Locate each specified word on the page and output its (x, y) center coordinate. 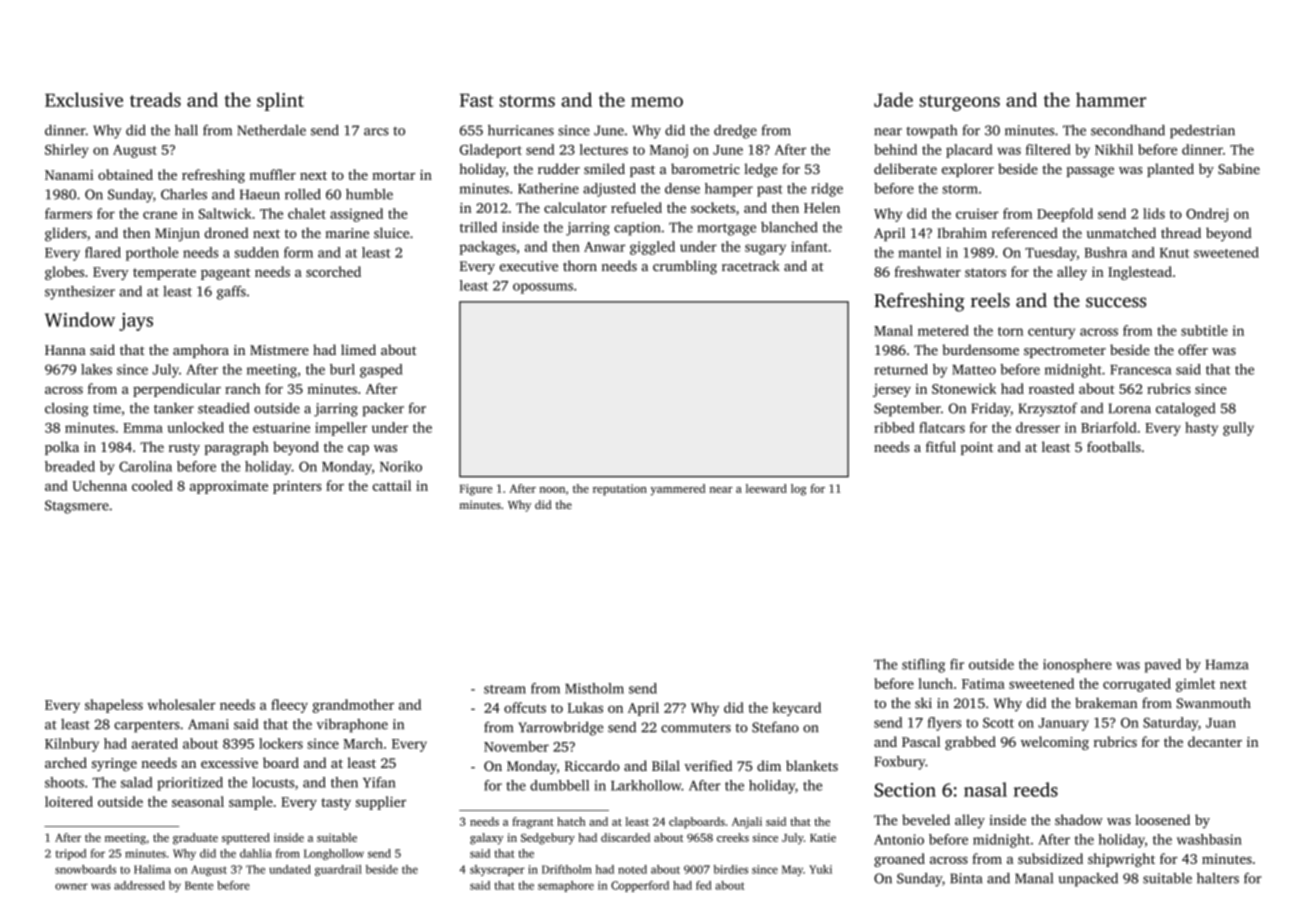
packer (383, 410)
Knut (1174, 253)
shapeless (114, 706)
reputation (620, 490)
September (907, 409)
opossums (543, 288)
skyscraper (497, 870)
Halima (152, 869)
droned (226, 232)
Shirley (67, 151)
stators (985, 272)
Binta (966, 878)
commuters (696, 728)
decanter (1215, 741)
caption (637, 229)
